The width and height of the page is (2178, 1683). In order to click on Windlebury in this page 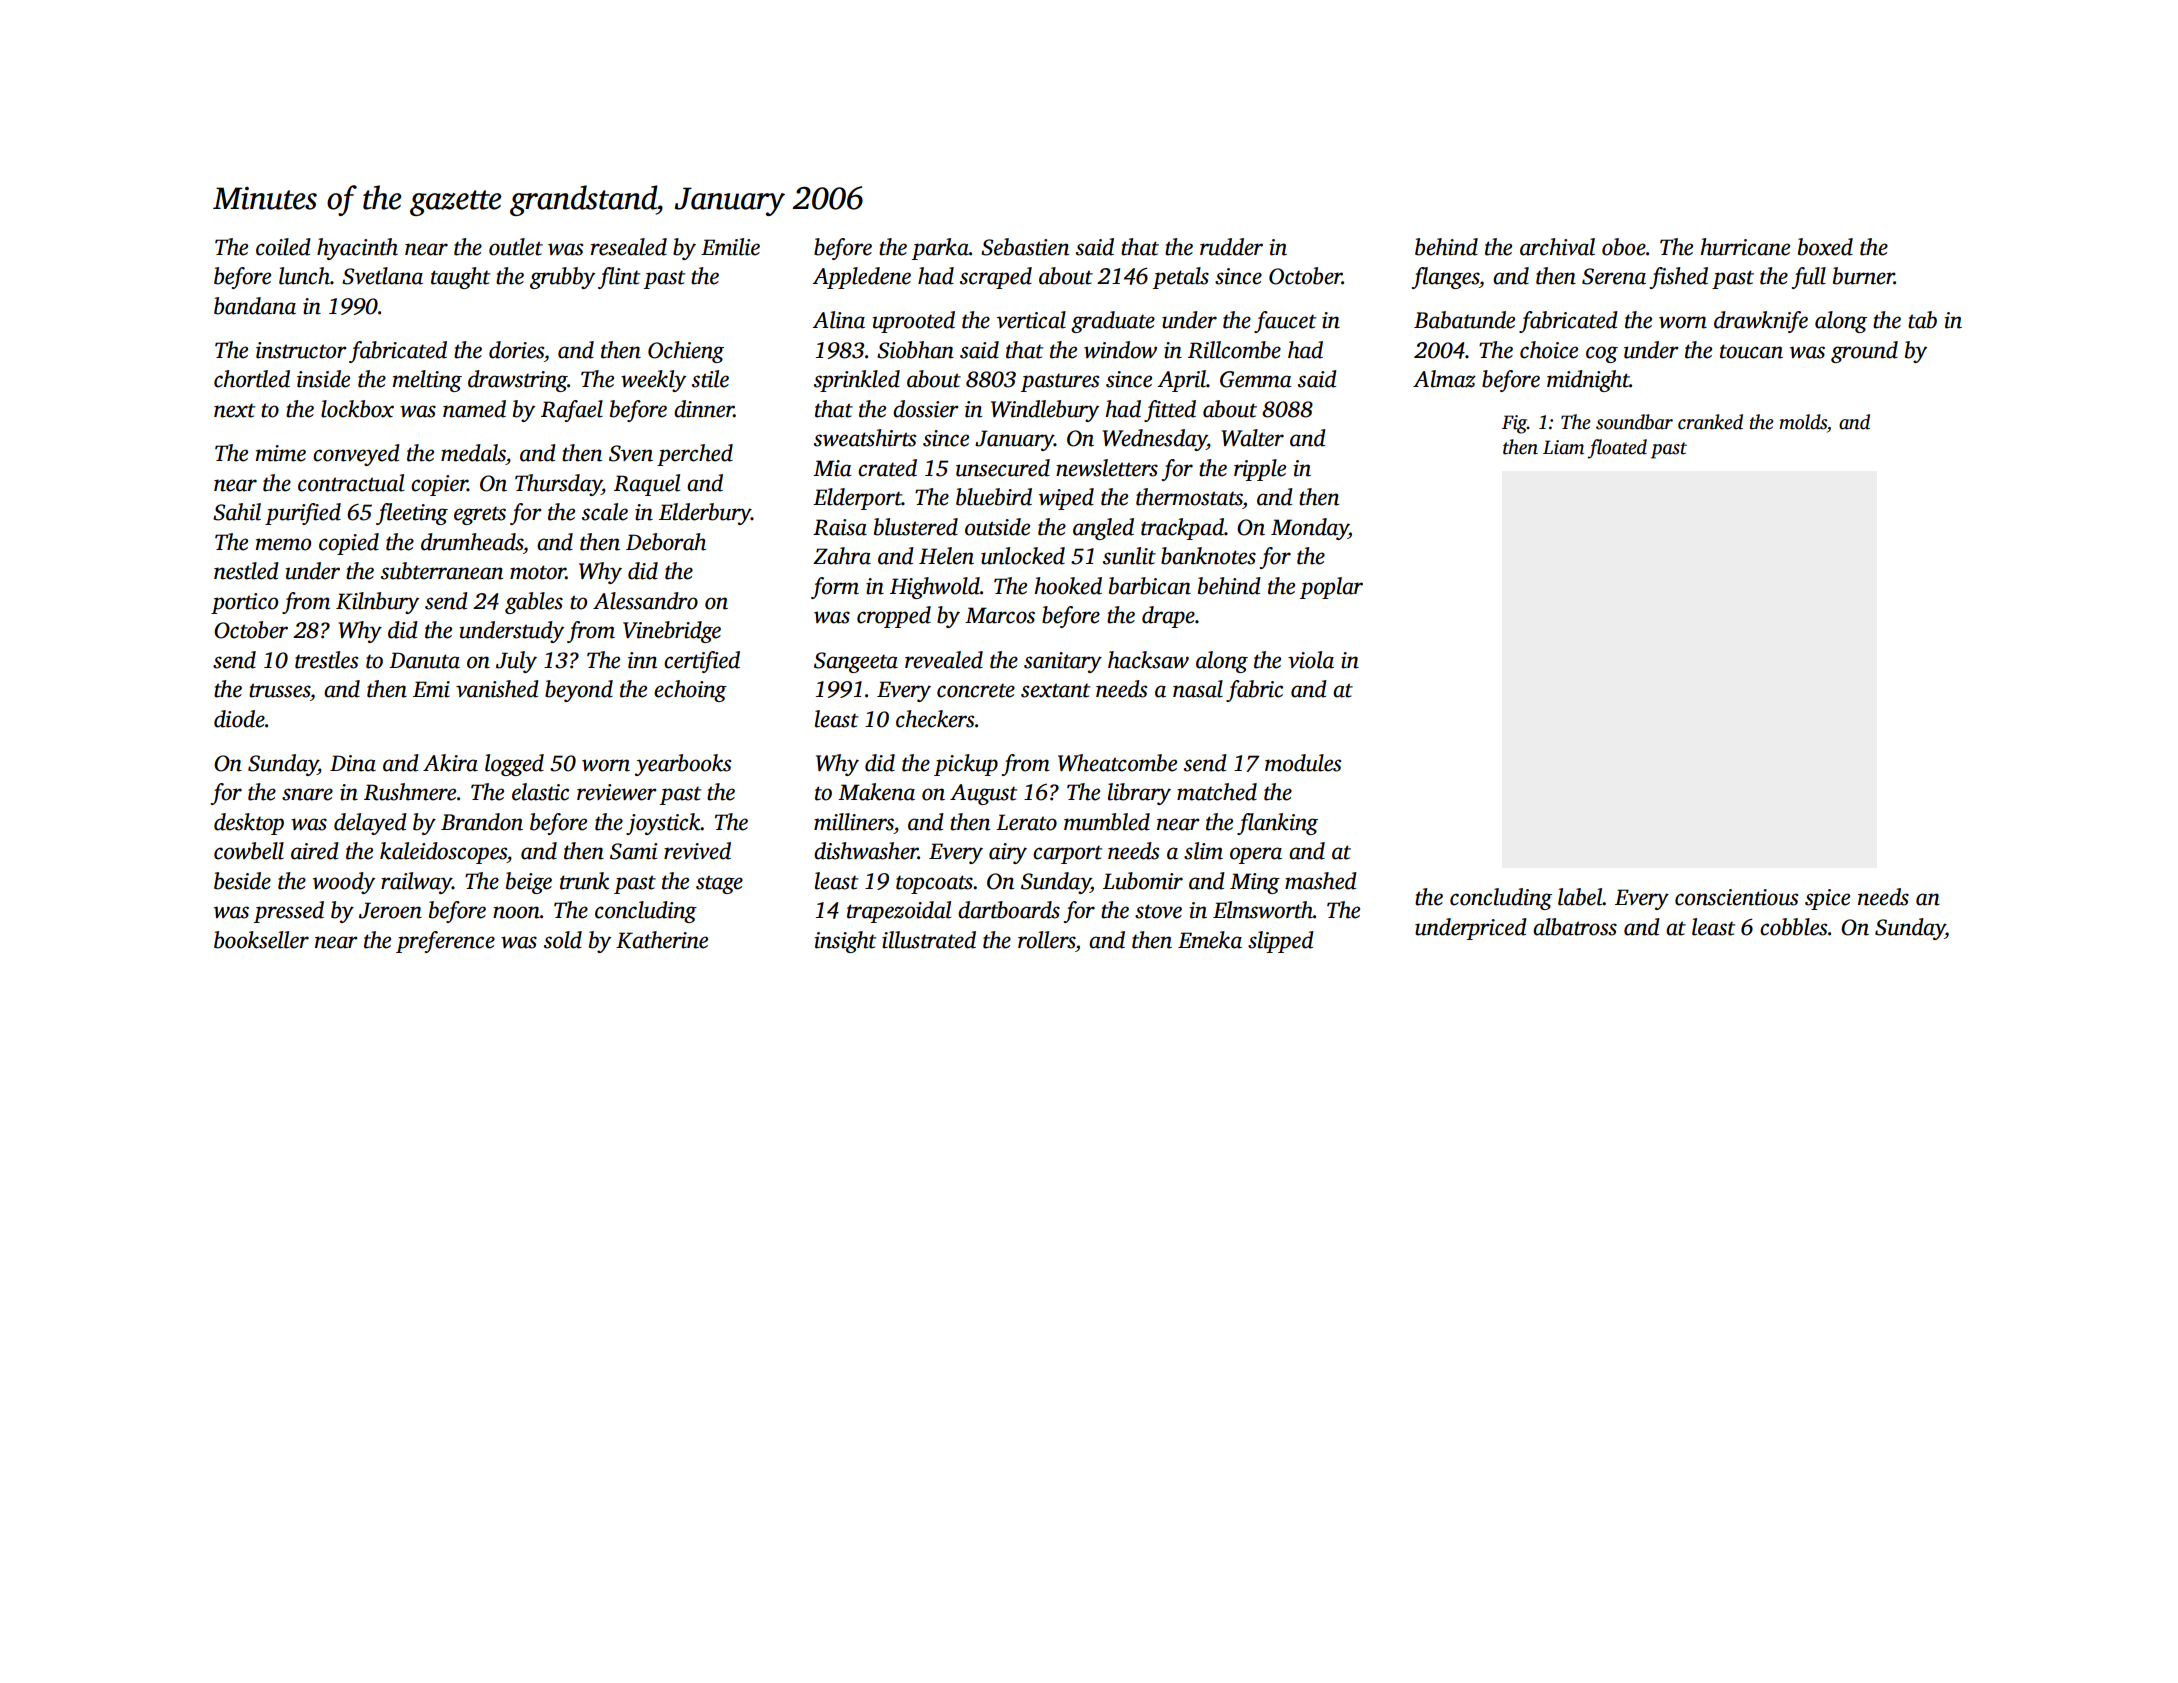, I will do `click(1045, 411)`.
